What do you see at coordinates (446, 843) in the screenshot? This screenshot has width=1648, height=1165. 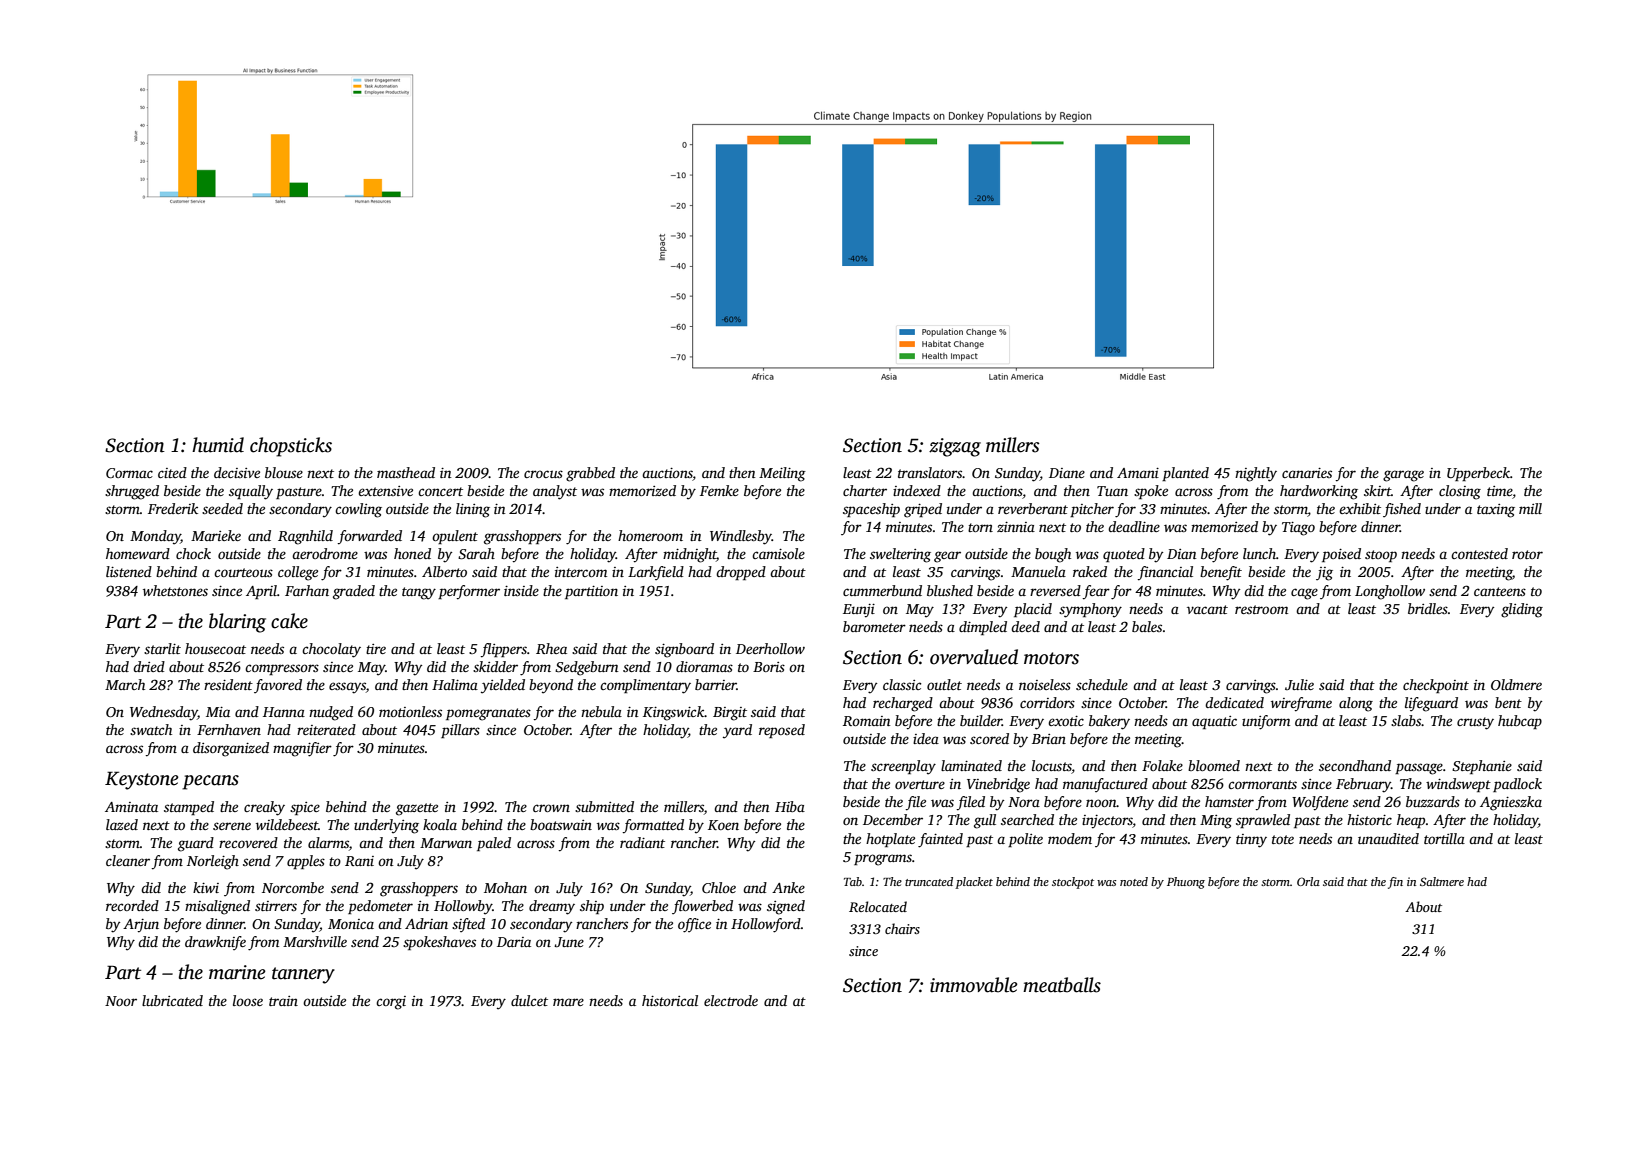 I see `Marwan` at bounding box center [446, 843].
